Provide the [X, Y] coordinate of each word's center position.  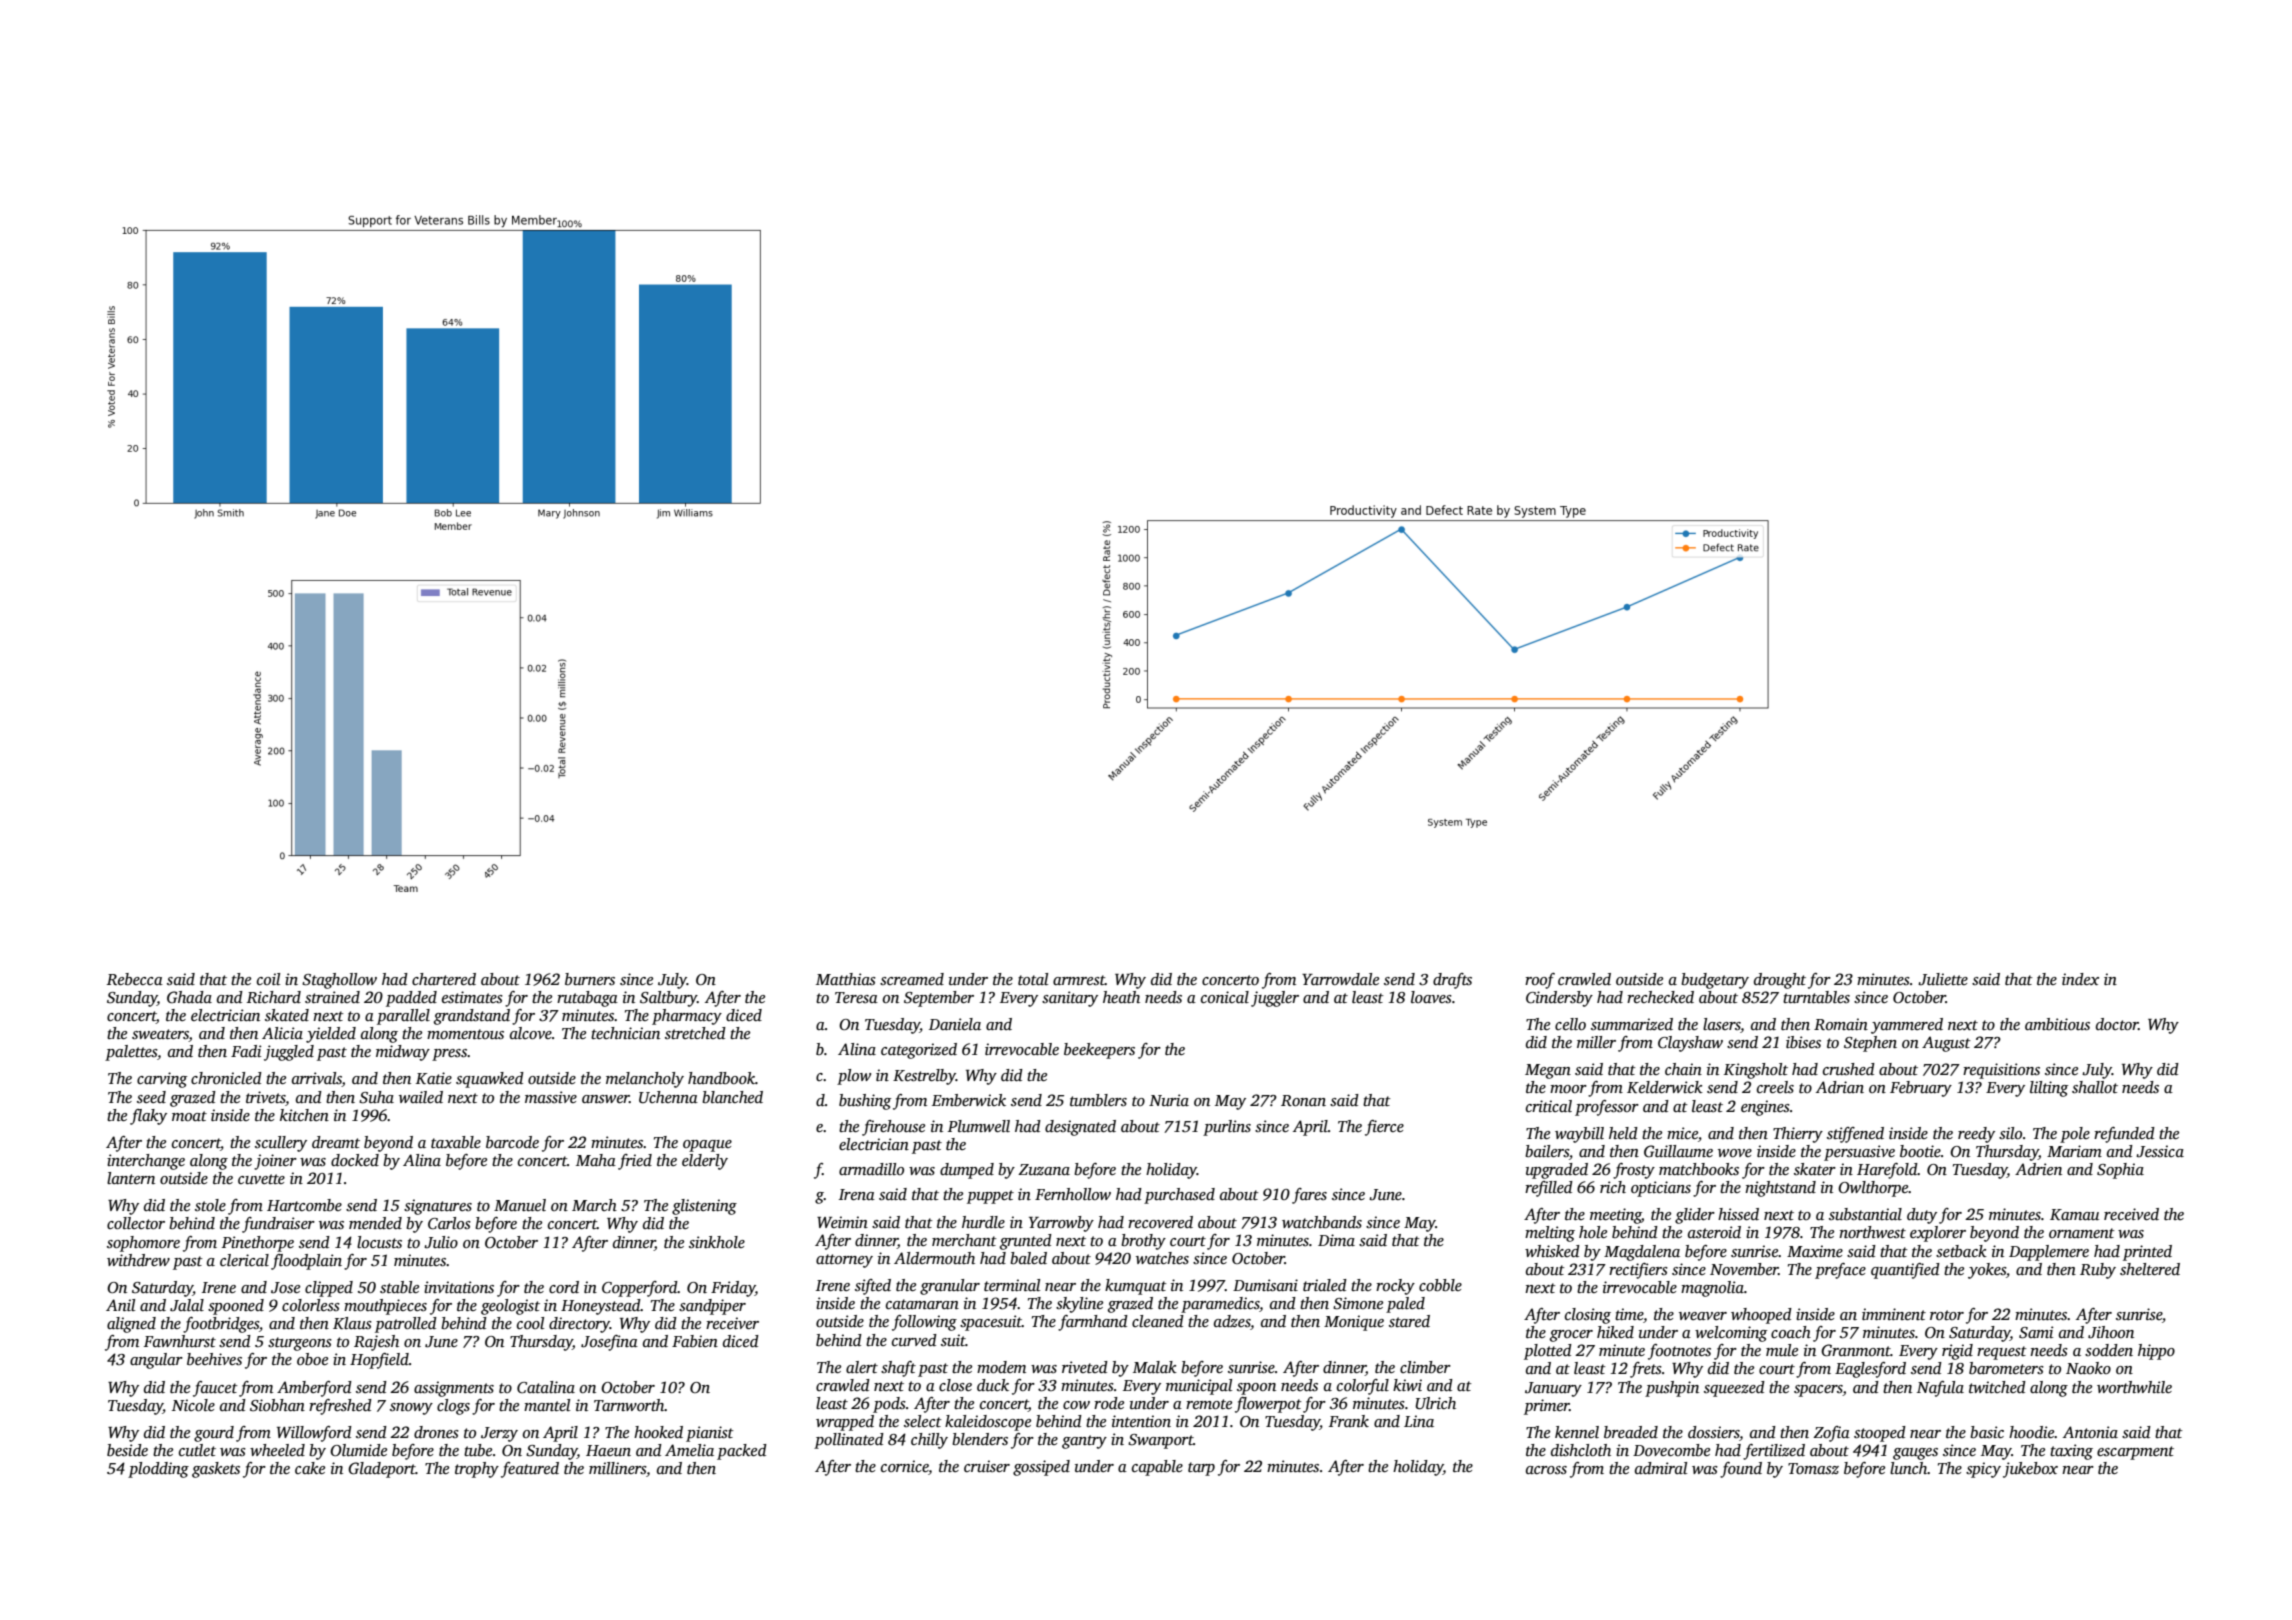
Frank [1349, 1421]
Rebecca [135, 979]
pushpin [1672, 1389]
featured [530, 1470]
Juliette [1943, 979]
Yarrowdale [1340, 979]
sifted [873, 1287]
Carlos [449, 1223]
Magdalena [1642, 1253]
